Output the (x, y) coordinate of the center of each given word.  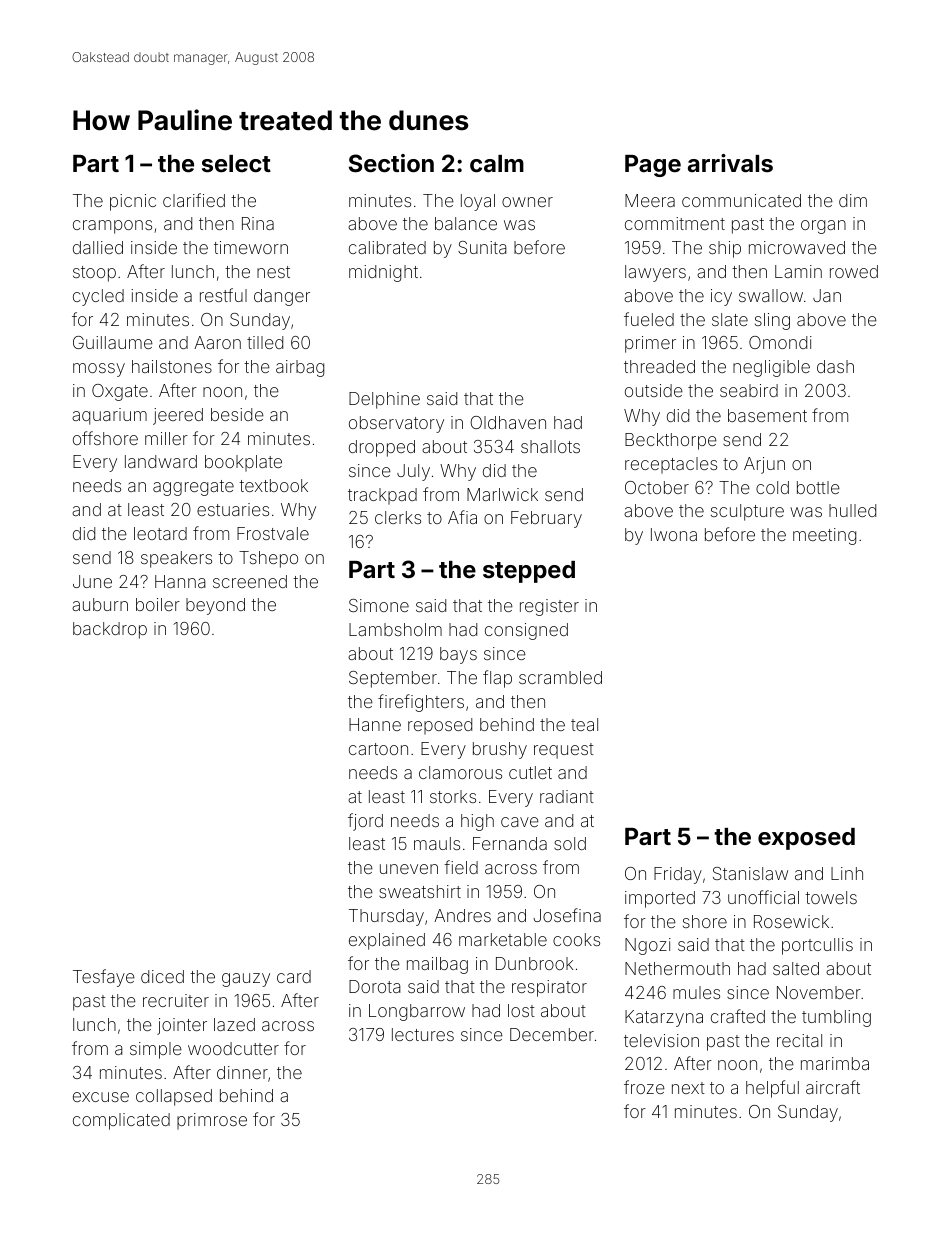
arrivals (730, 163)
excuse (101, 1097)
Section (391, 163)
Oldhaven (508, 422)
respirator (549, 988)
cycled (98, 297)
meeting (824, 536)
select (236, 164)
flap (497, 679)
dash (835, 366)
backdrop (110, 630)
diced (162, 976)
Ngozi (648, 946)
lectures (423, 1034)
